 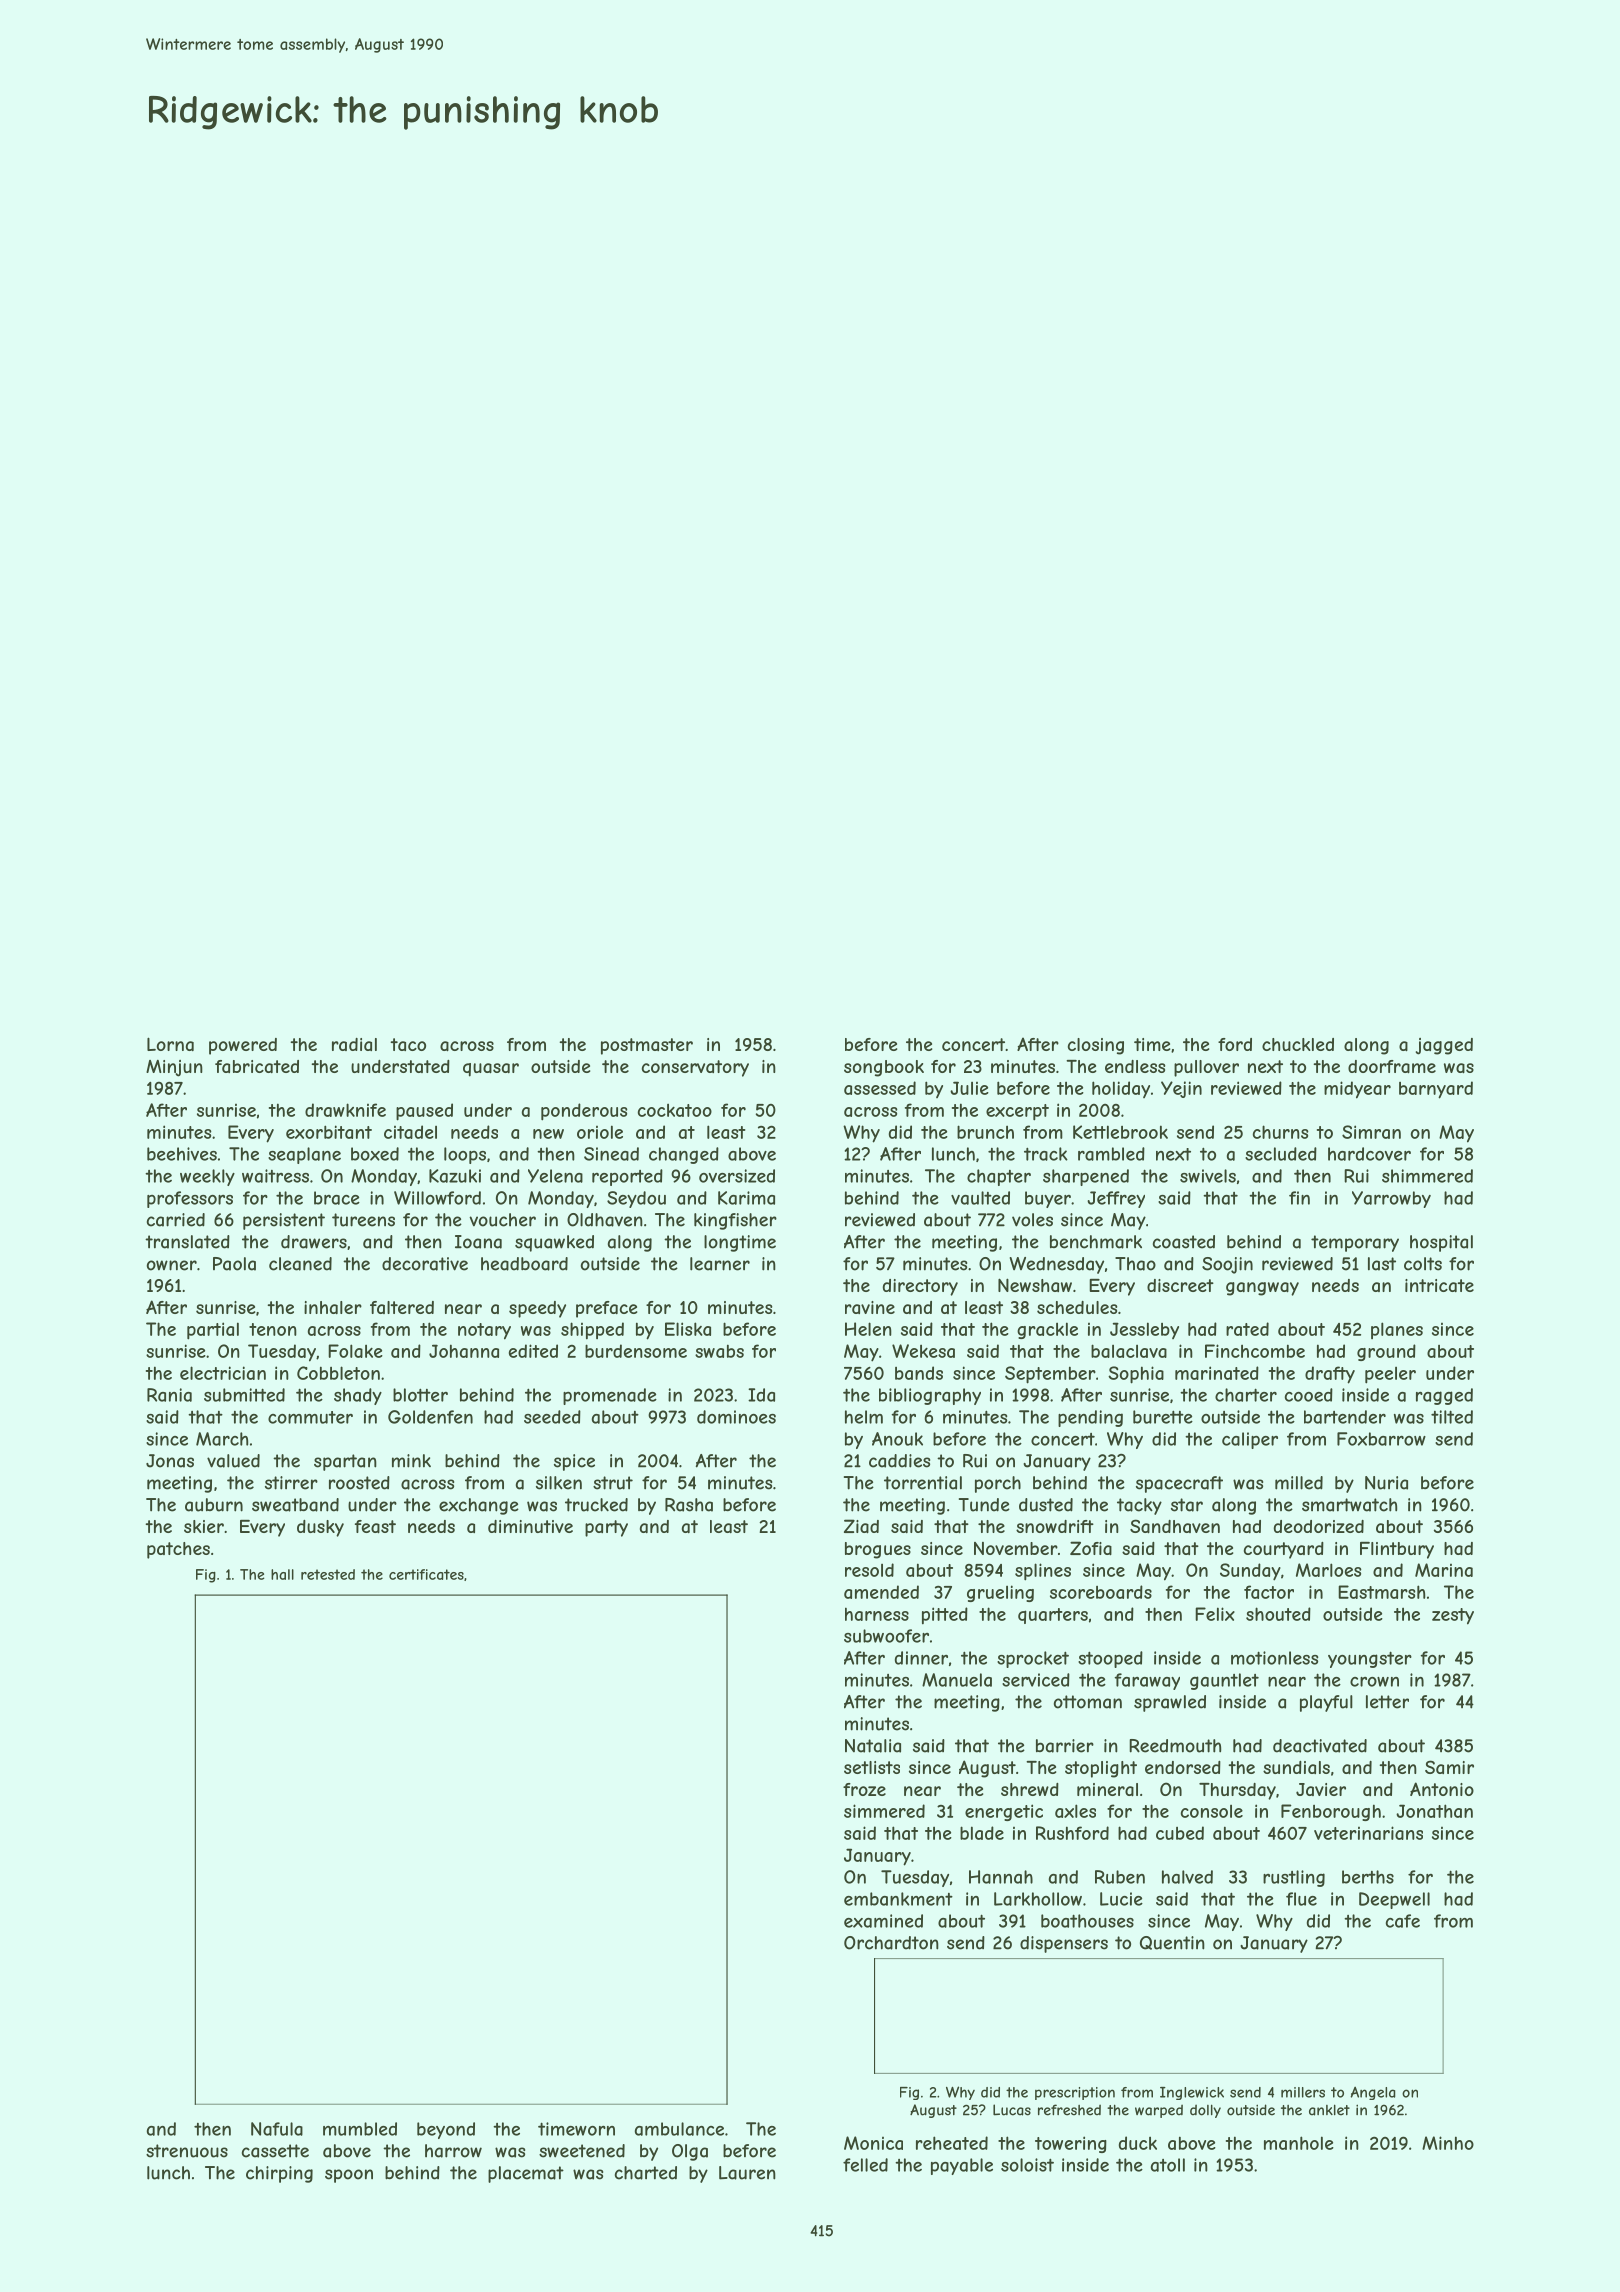 I want to click on dinner, so click(x=921, y=1658).
